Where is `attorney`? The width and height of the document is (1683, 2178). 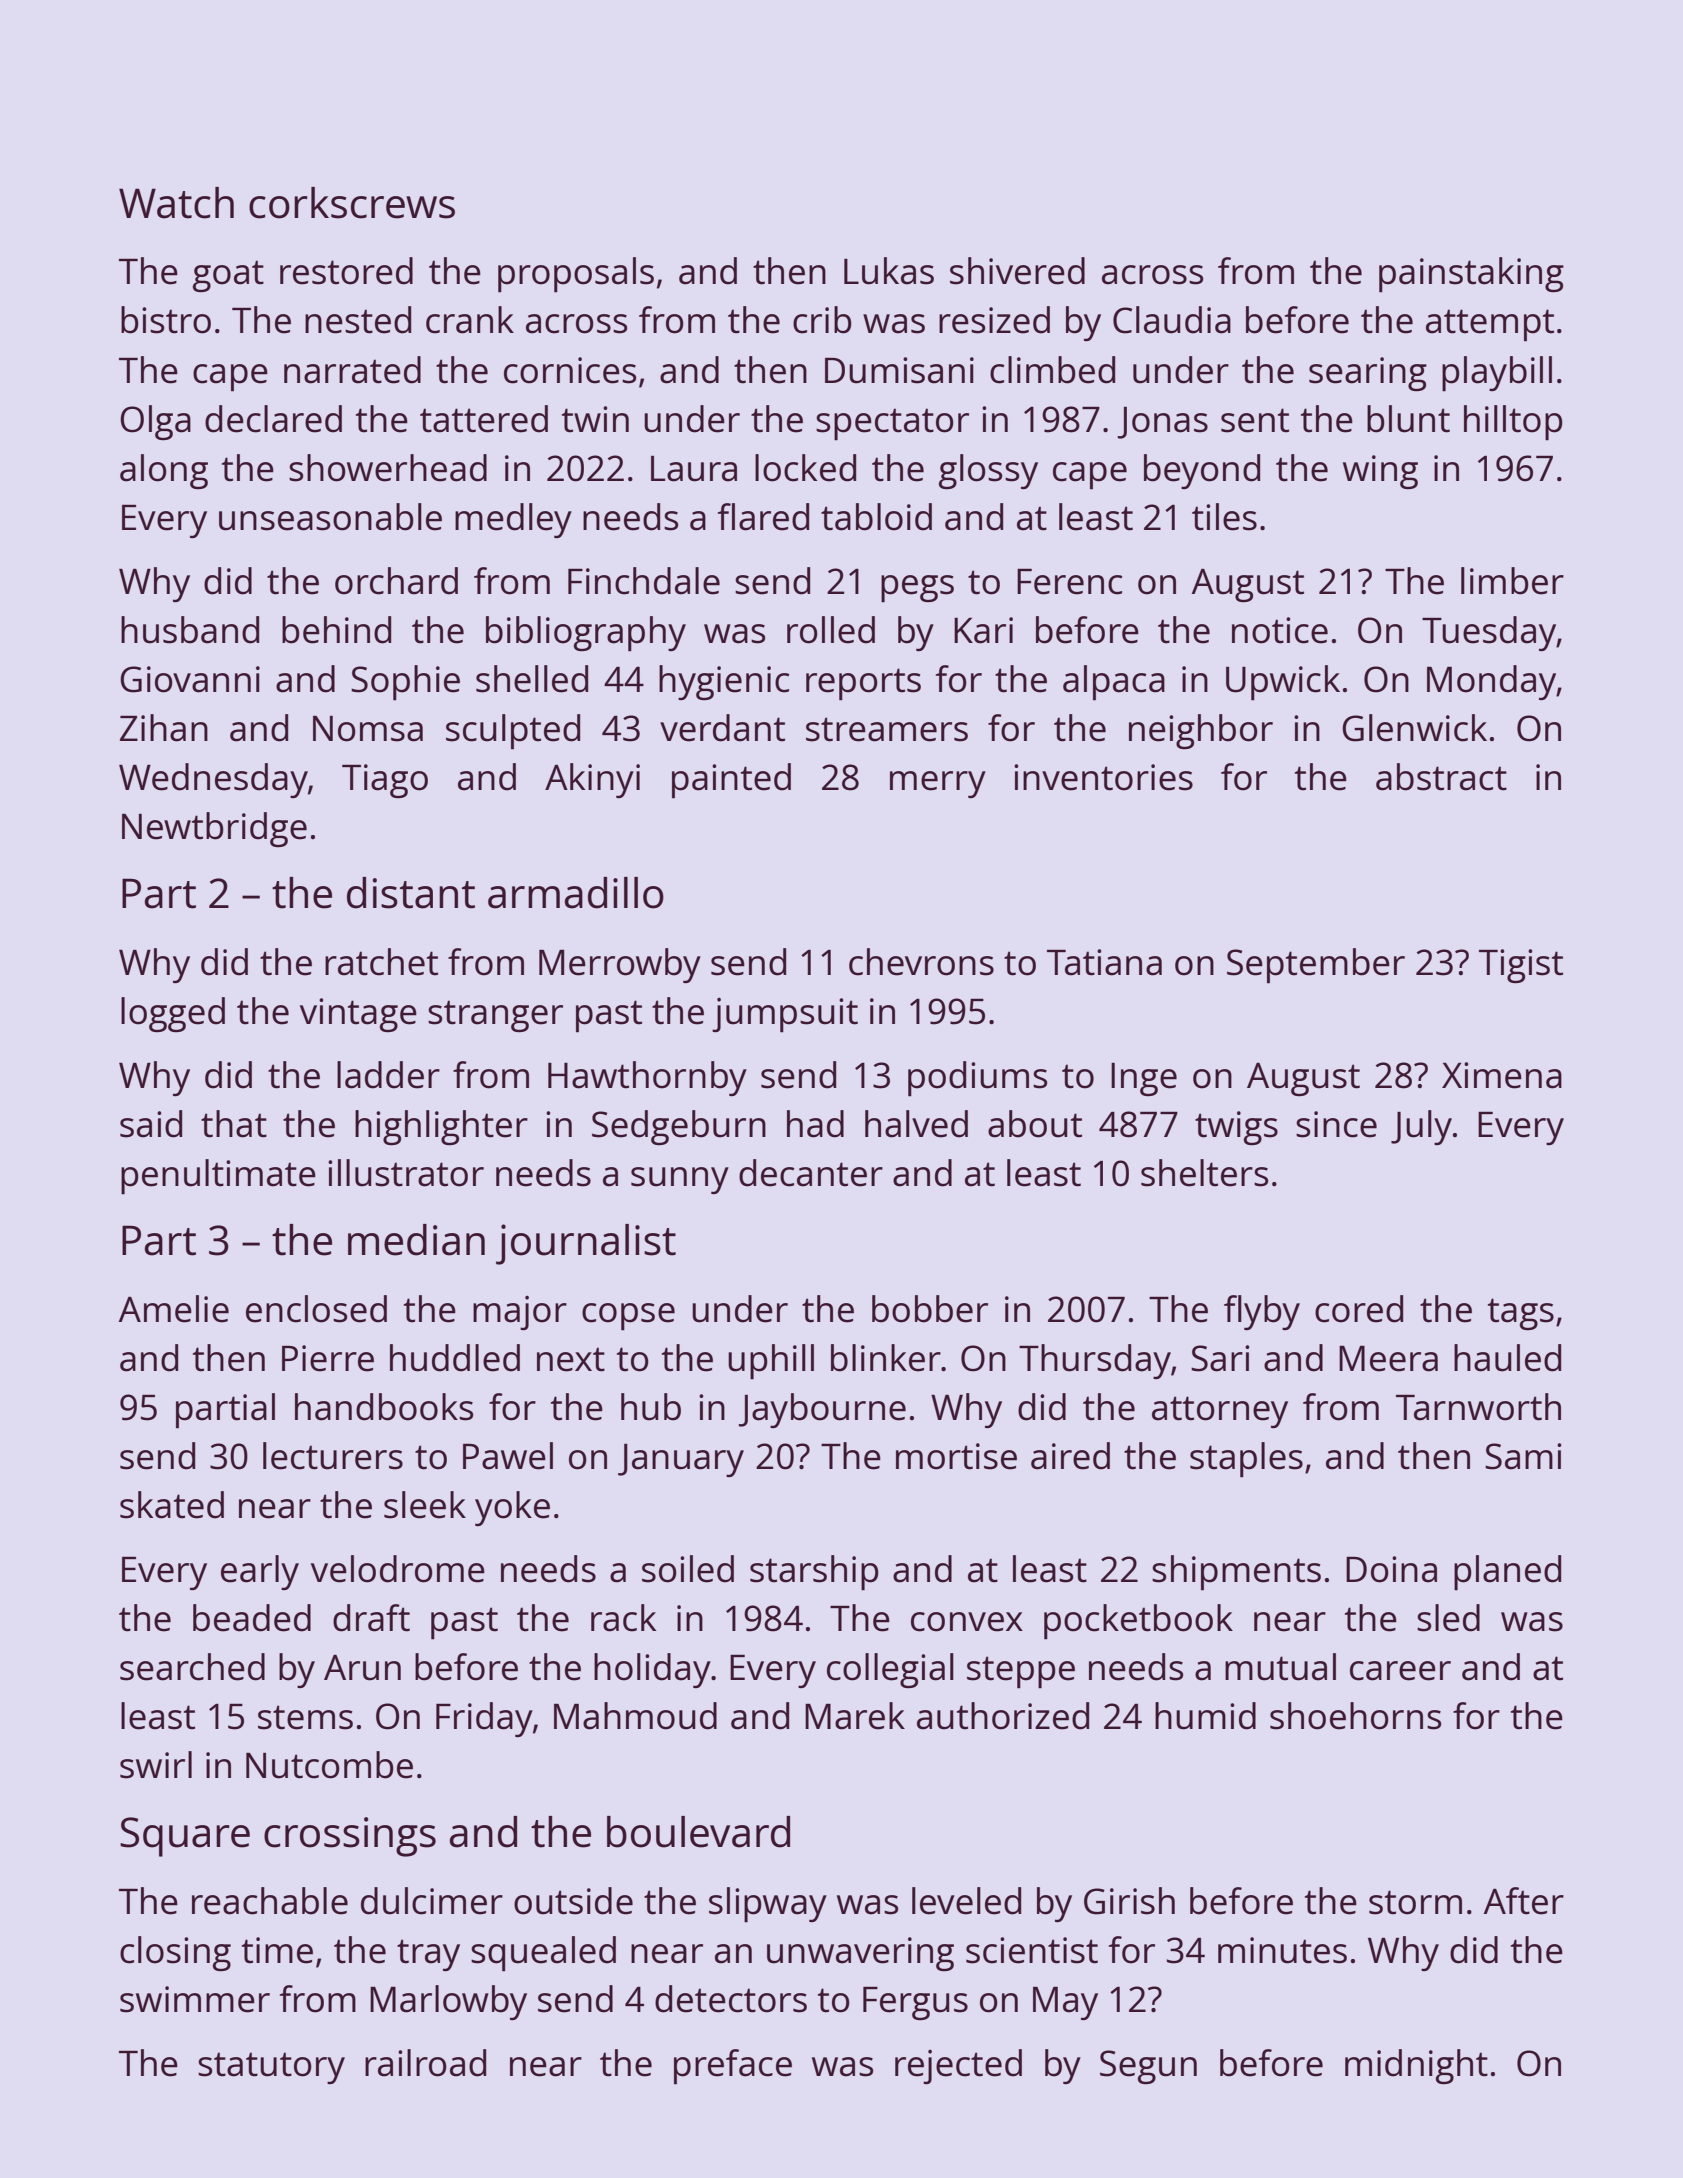
attorney is located at coordinates (1220, 1412).
